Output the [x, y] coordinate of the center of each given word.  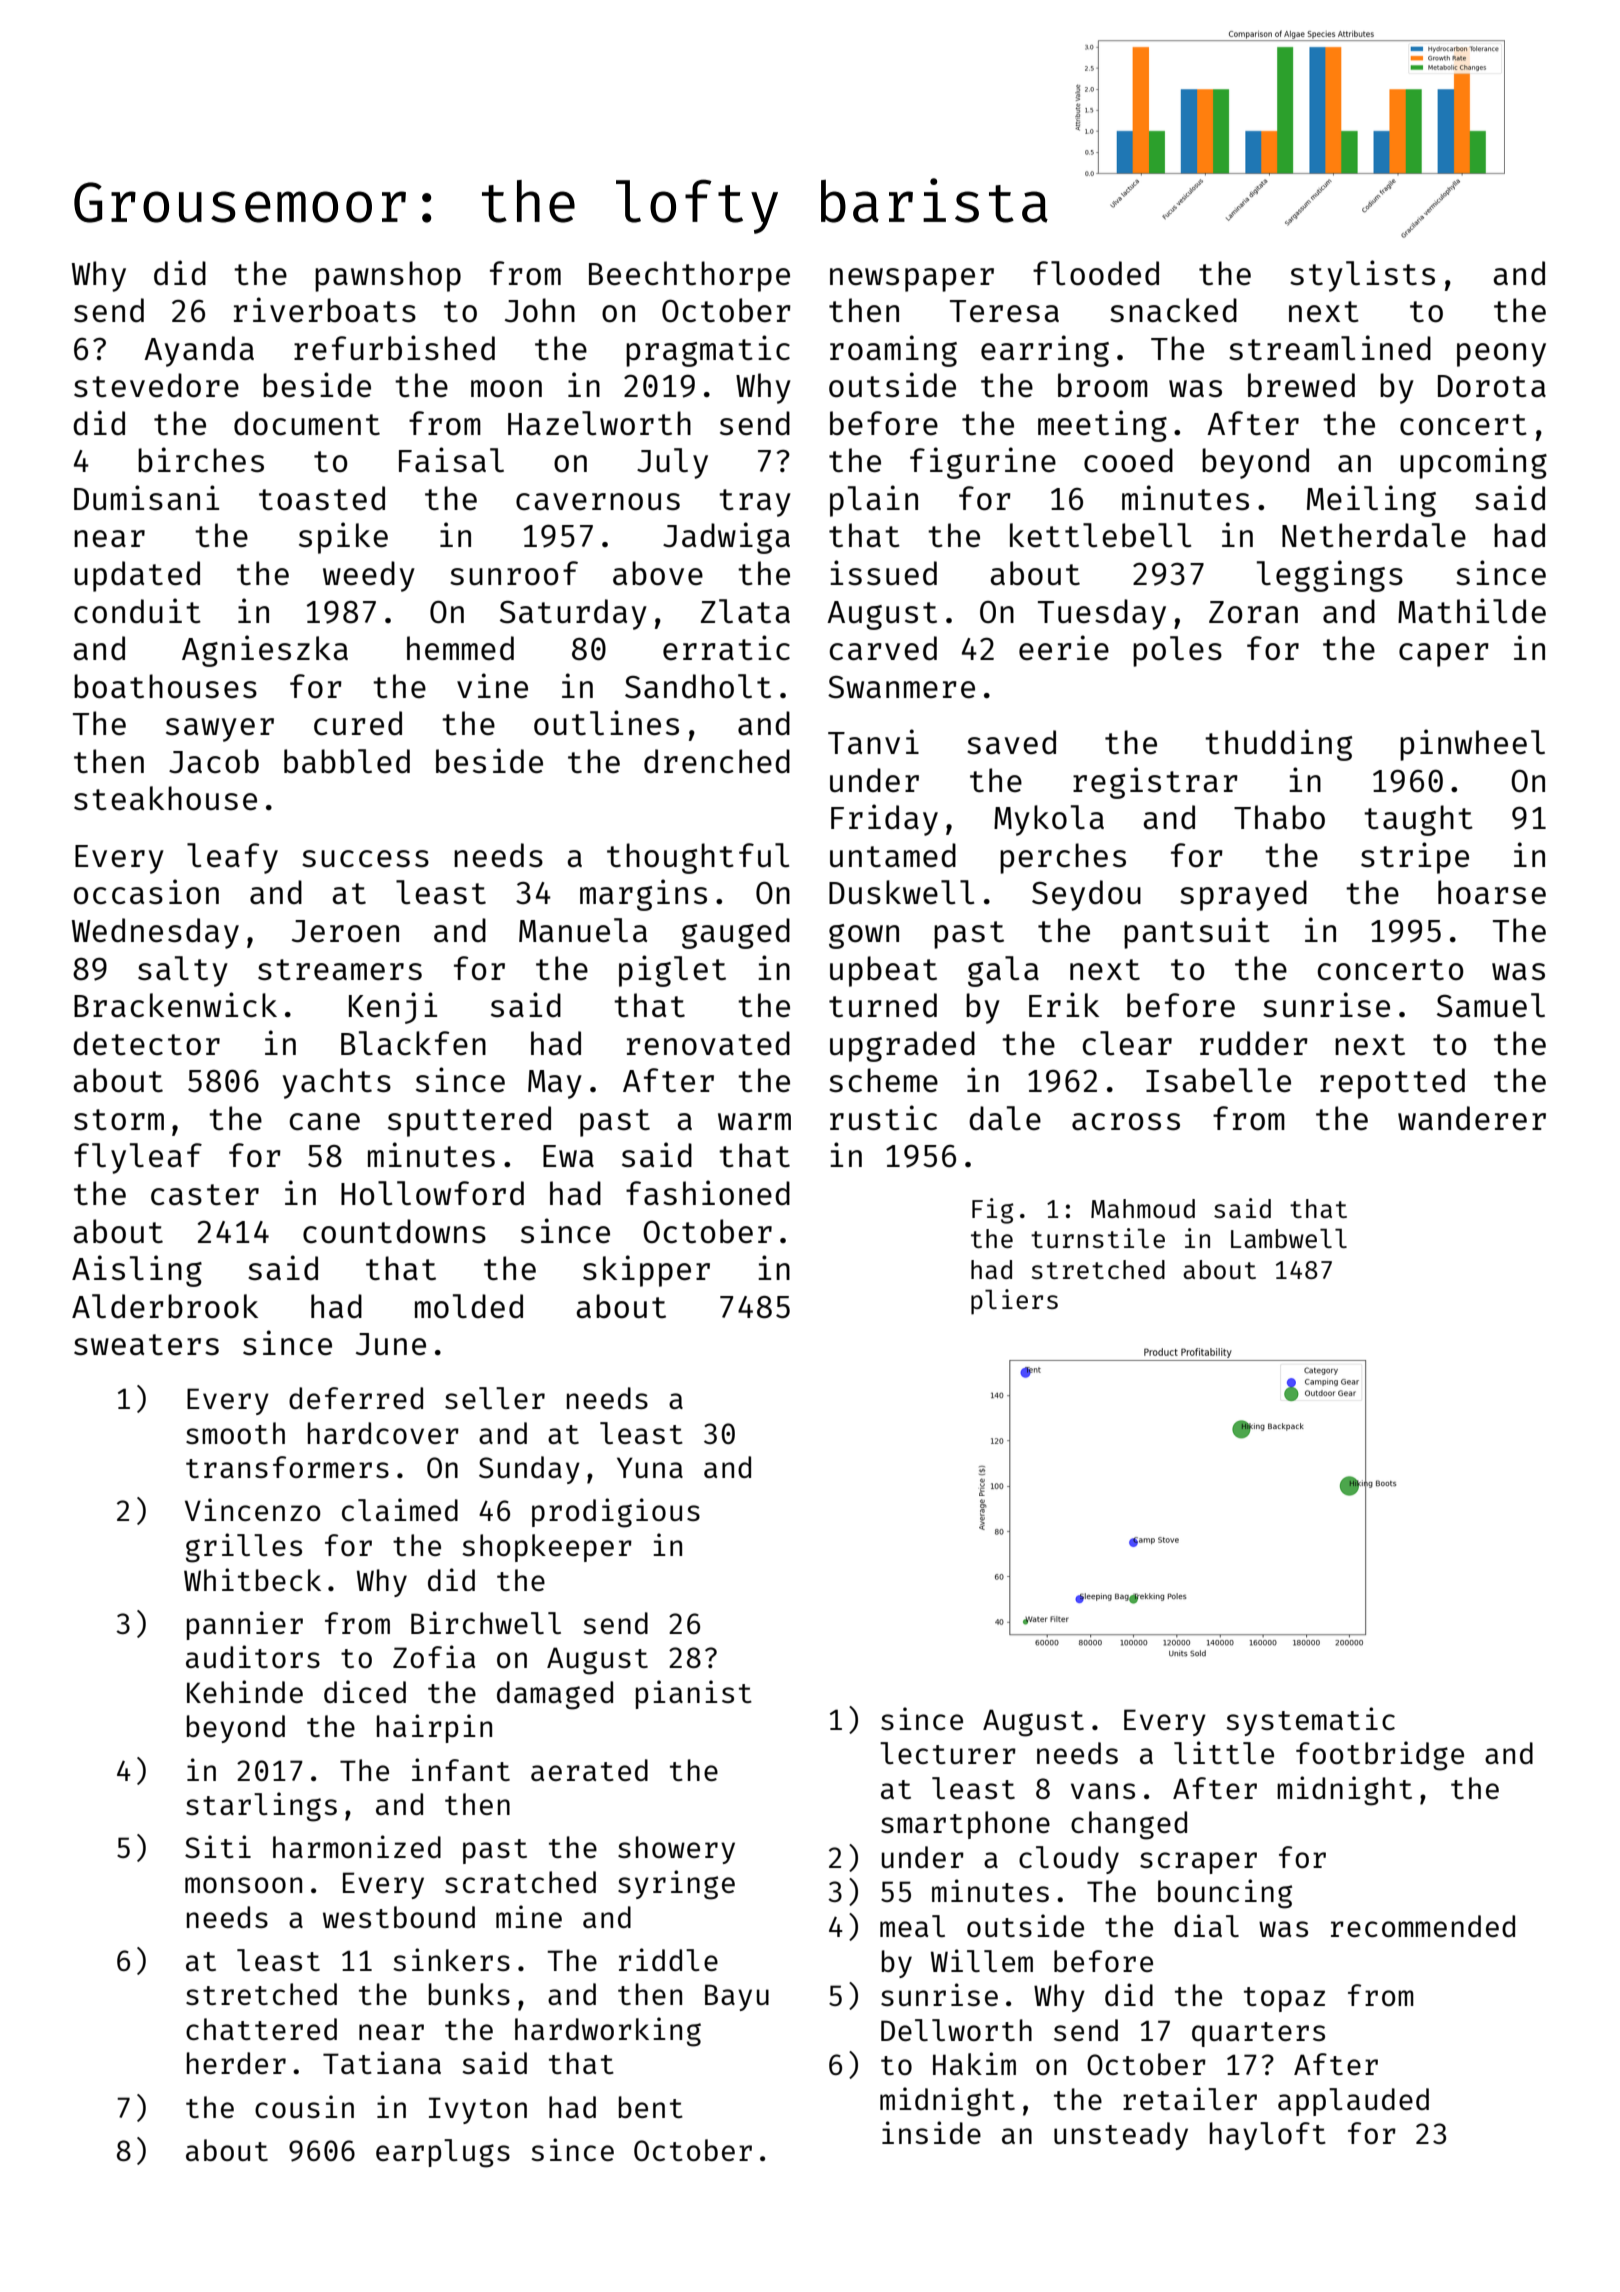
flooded [1096, 273]
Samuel [1491, 1005]
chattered [261, 2029]
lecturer [948, 1753]
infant [461, 1769]
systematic [1311, 1721]
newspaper [912, 280]
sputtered [469, 1121]
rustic [883, 1118]
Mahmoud [1143, 1208]
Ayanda [199, 351]
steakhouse [165, 798]
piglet [672, 971]
